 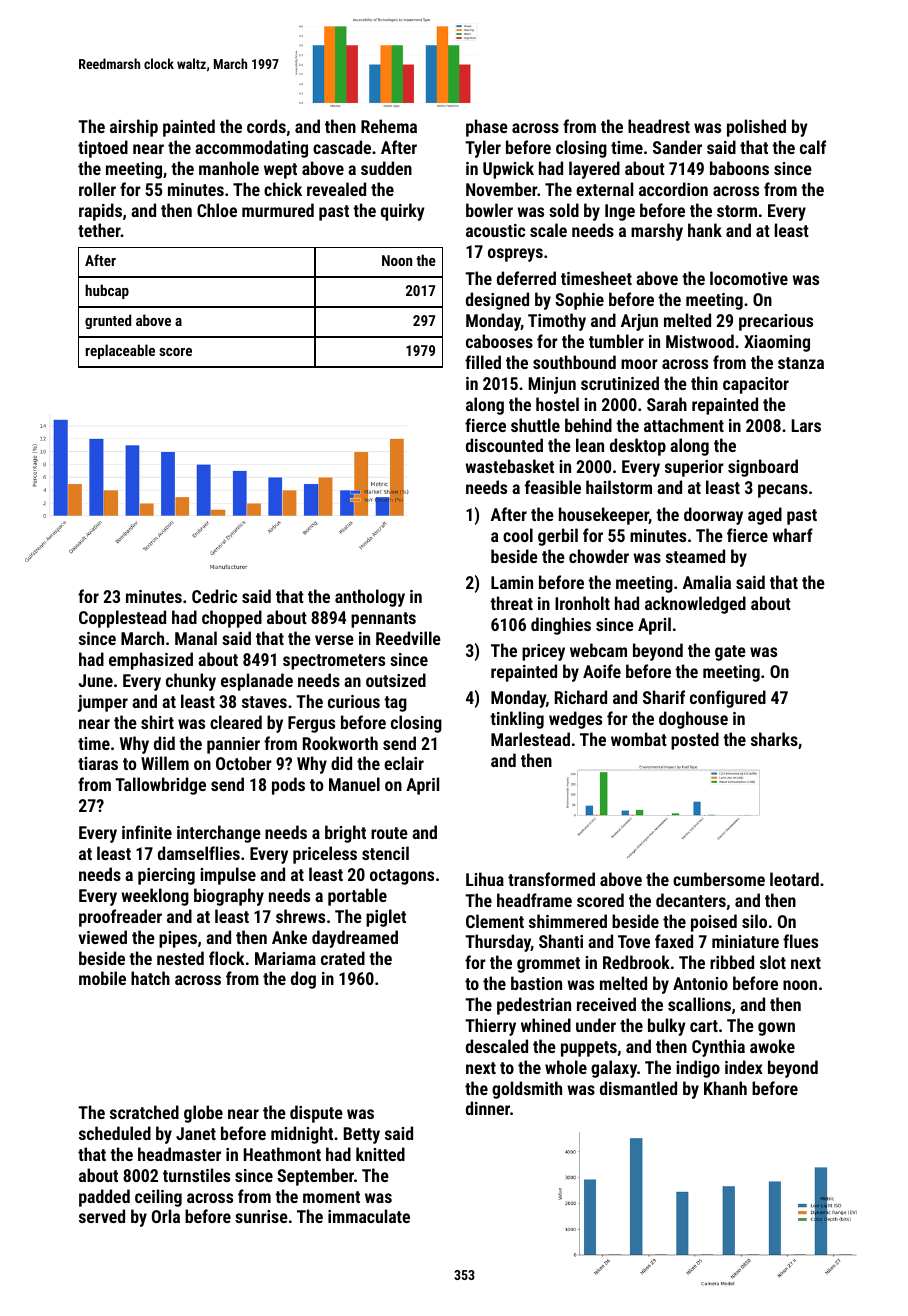 What do you see at coordinates (713, 516) in the image?
I see `doorway` at bounding box center [713, 516].
